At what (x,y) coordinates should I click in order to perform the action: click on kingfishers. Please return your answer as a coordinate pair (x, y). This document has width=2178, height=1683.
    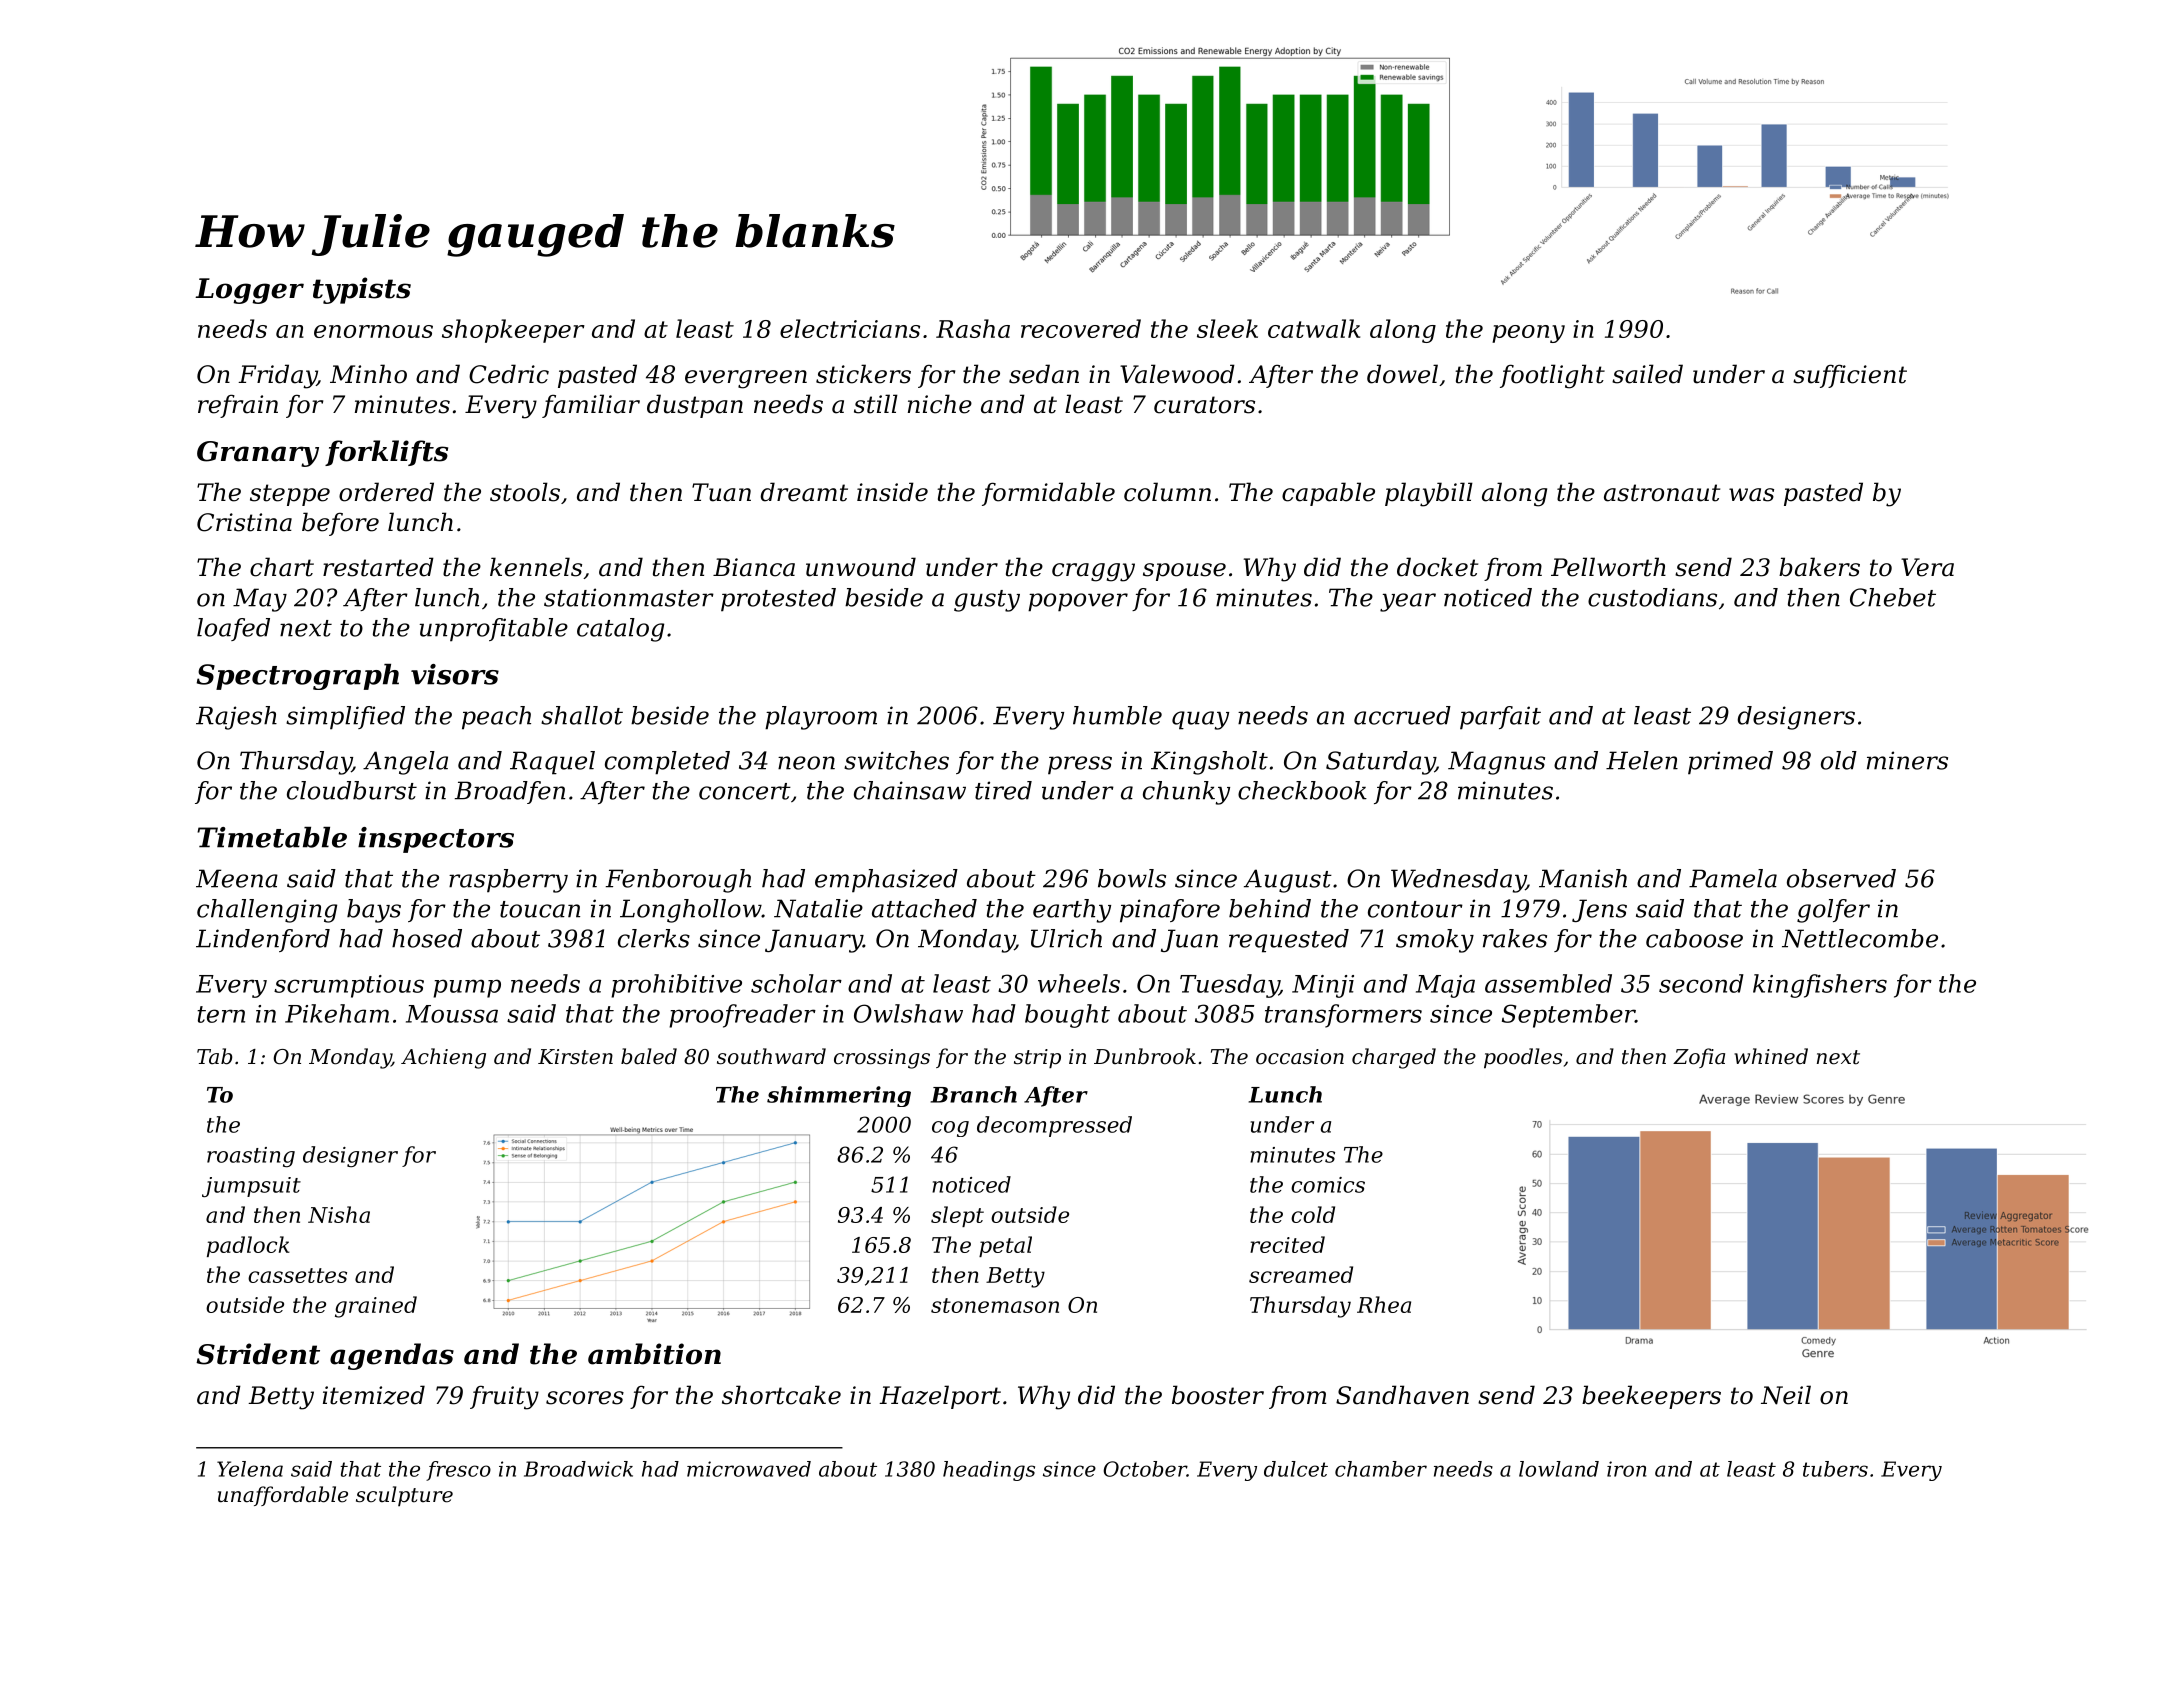
    Looking at the image, I should click on (1820, 986).
